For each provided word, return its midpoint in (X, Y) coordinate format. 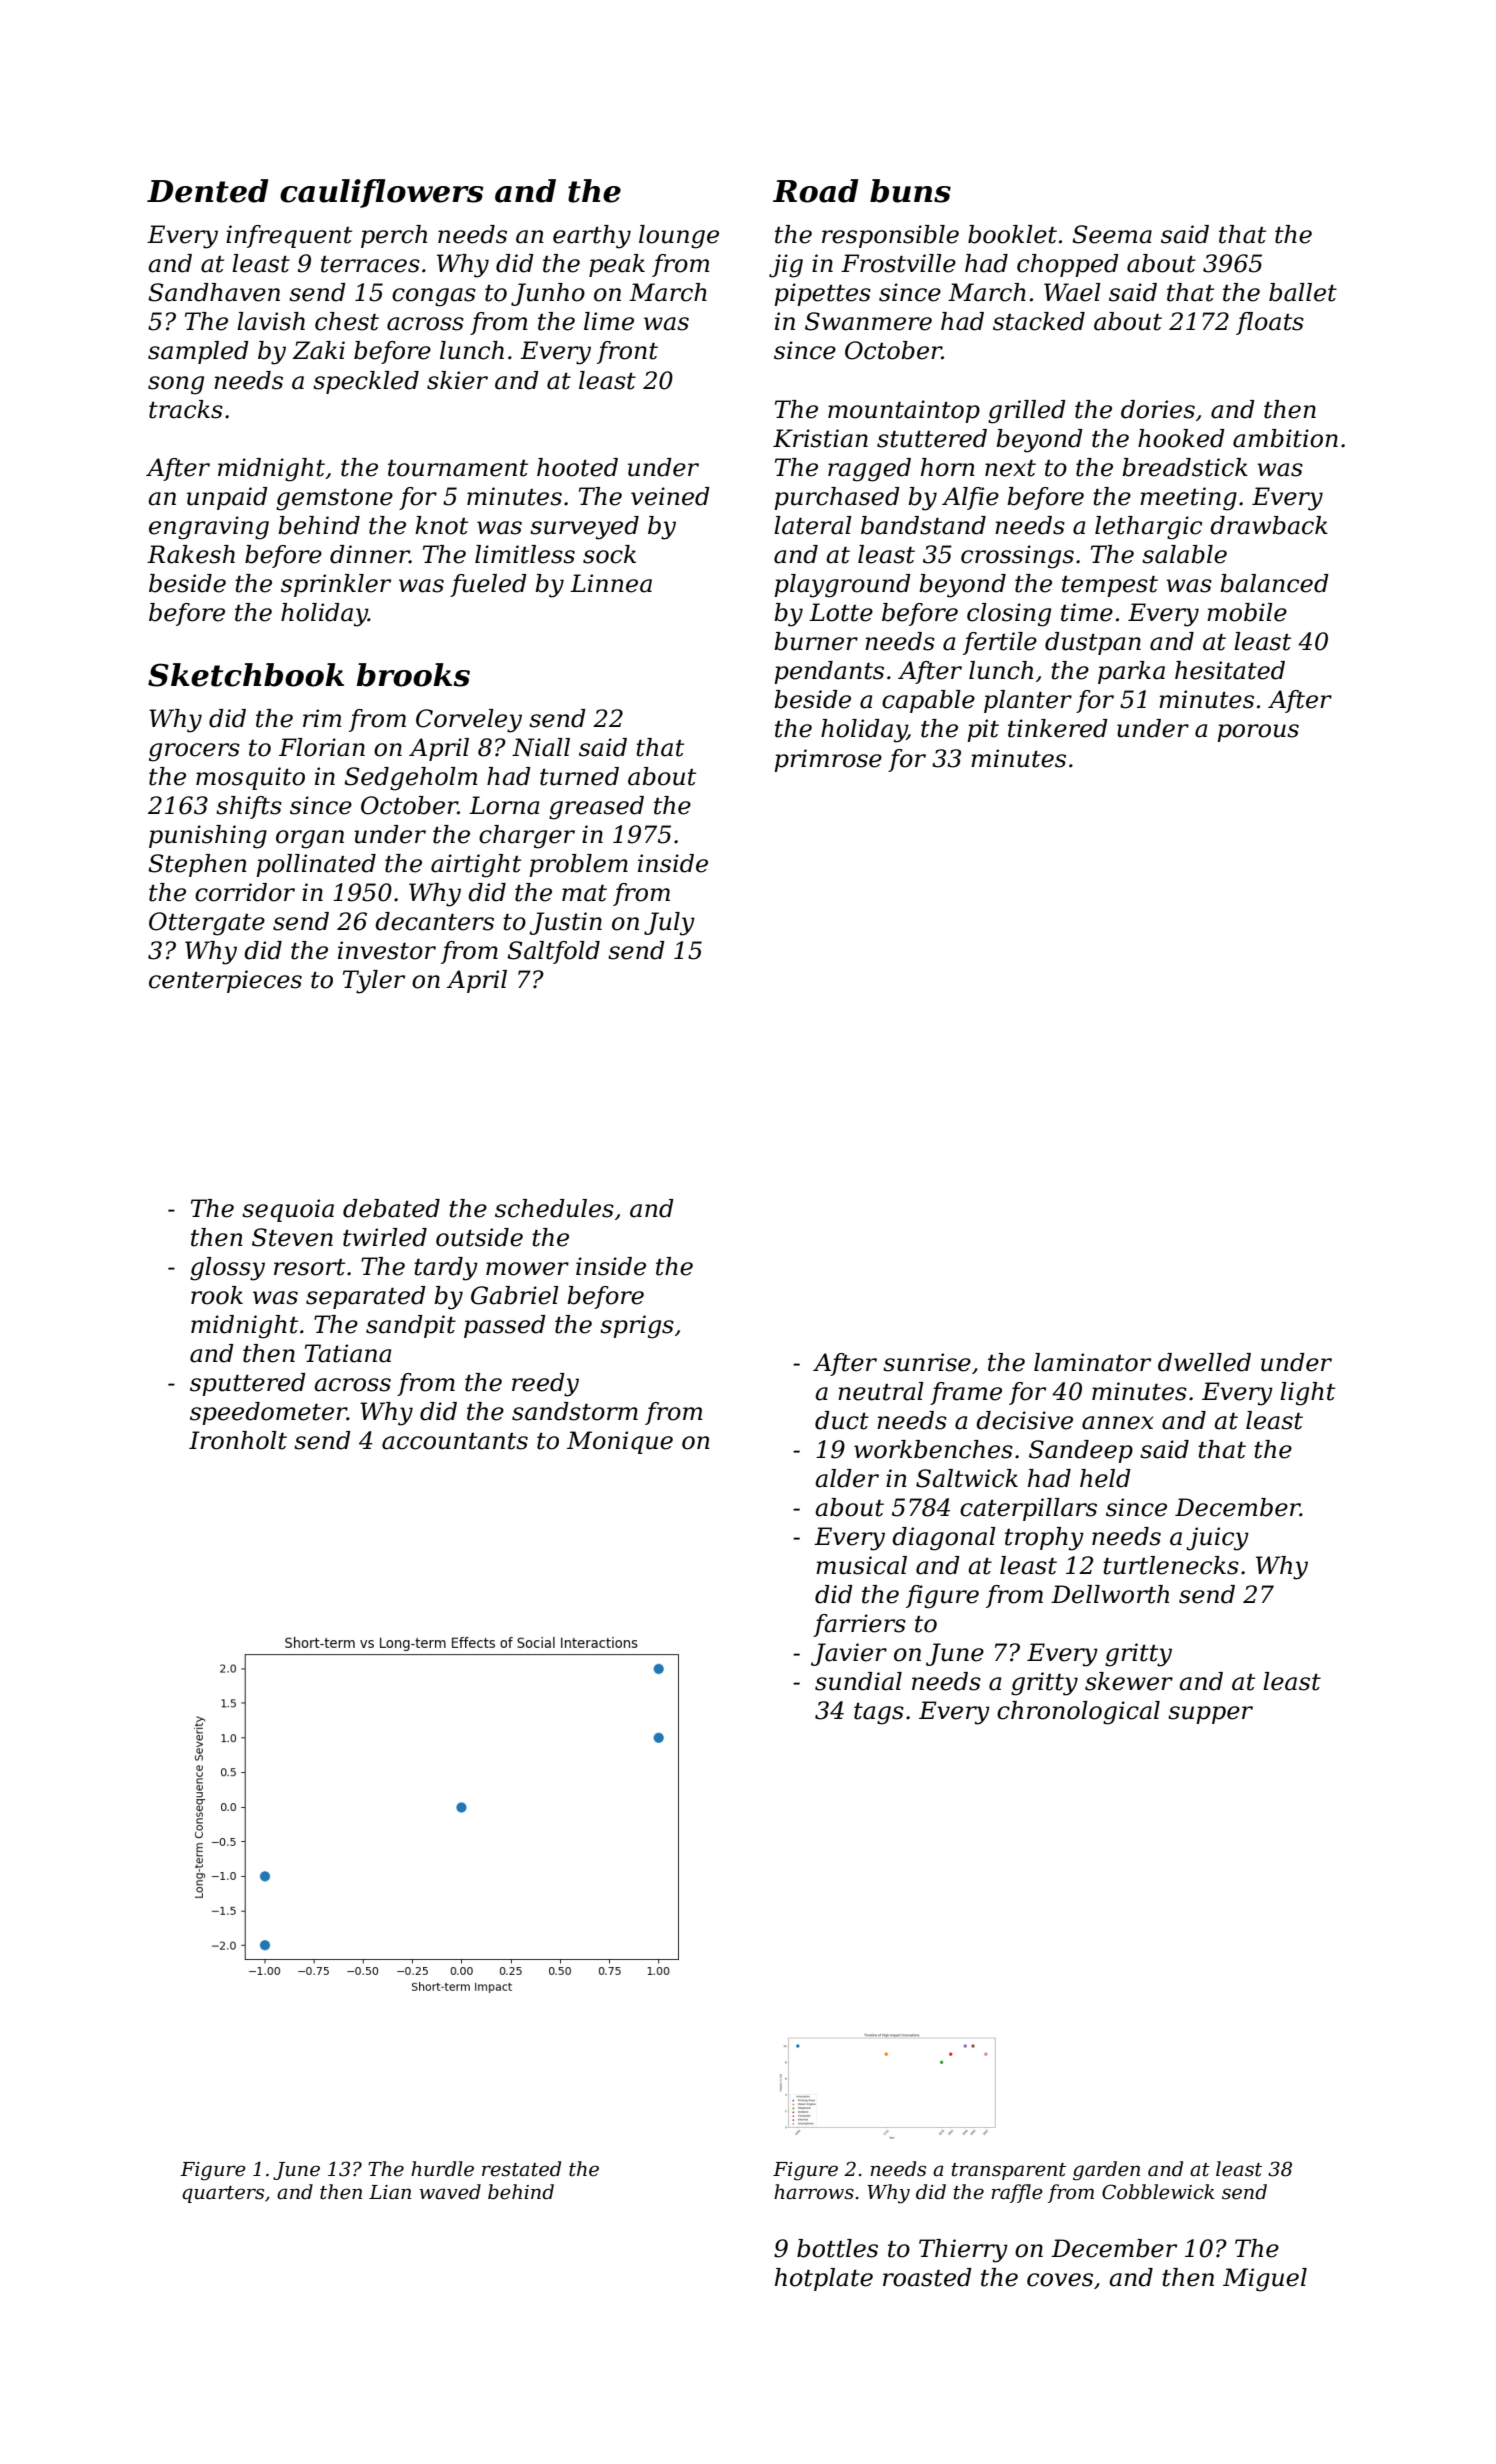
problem (578, 865)
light (1307, 1394)
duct (842, 1420)
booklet (1012, 234)
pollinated (316, 865)
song (176, 385)
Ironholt (238, 1440)
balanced (1274, 583)
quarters (223, 2194)
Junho (548, 294)
